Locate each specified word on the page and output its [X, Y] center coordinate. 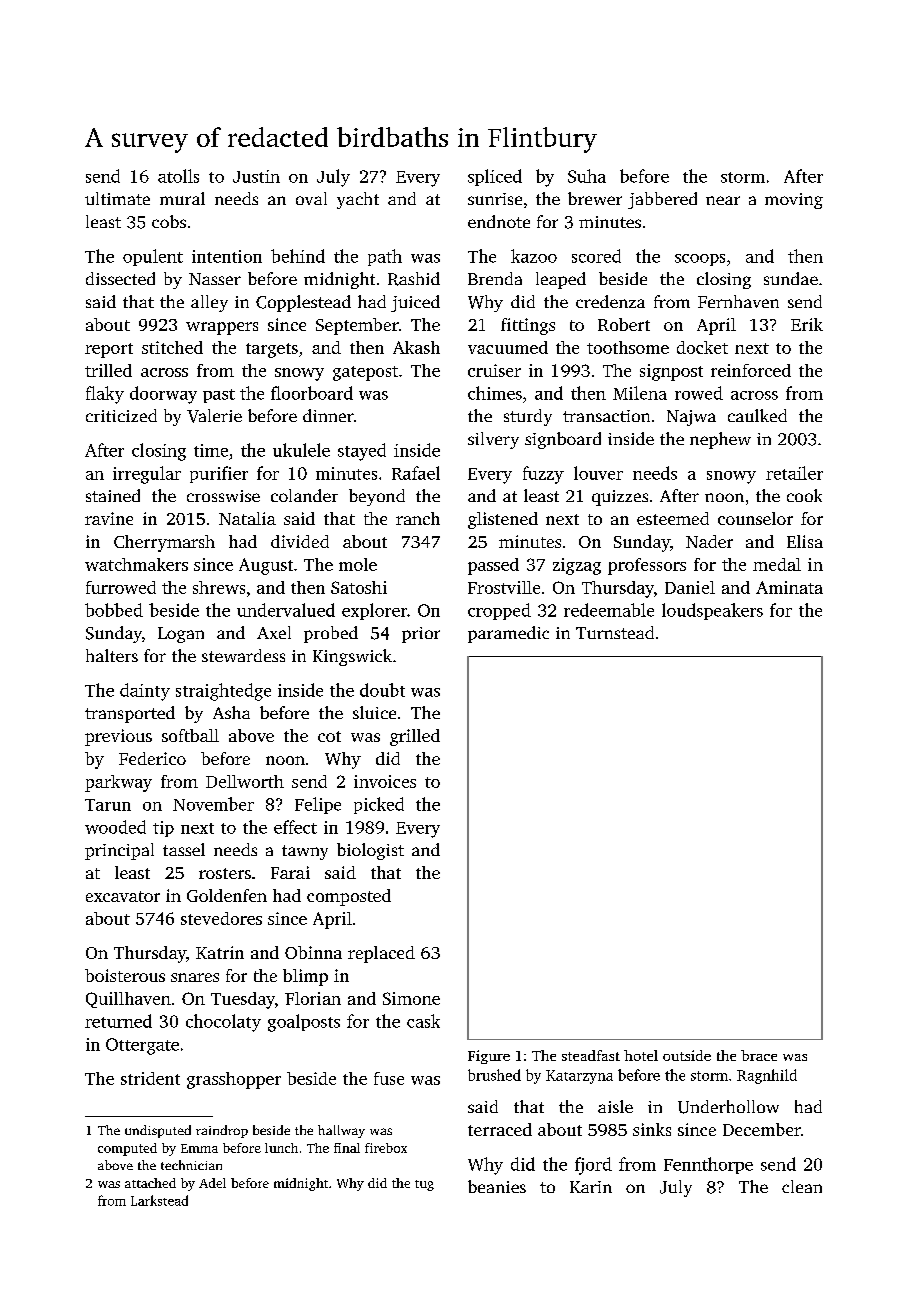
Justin [256, 176]
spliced [495, 177]
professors [647, 566]
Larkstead [159, 1200]
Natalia [247, 518]
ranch [418, 518]
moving [794, 201]
